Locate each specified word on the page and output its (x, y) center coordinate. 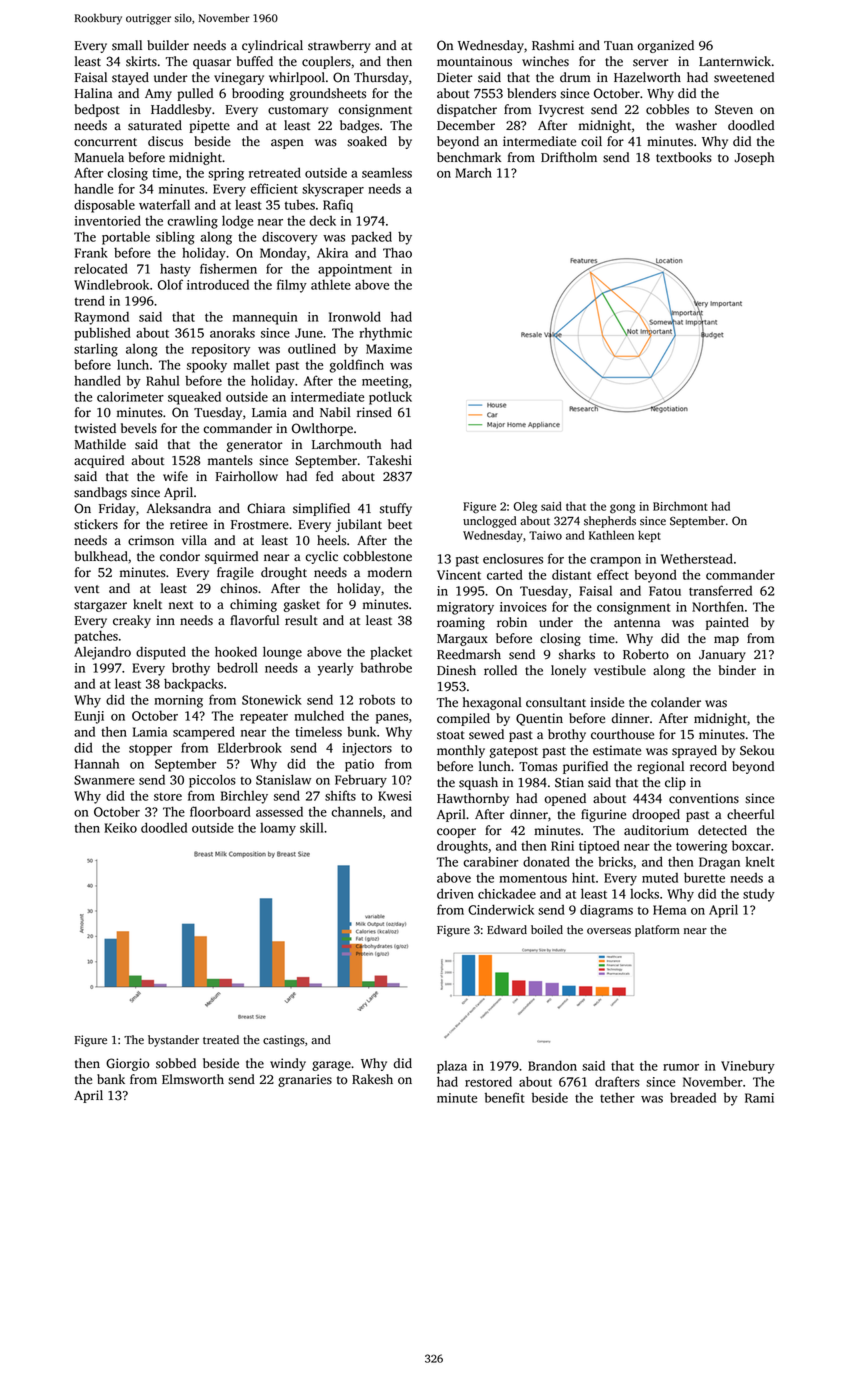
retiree (189, 524)
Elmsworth (193, 1079)
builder (168, 45)
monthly (461, 751)
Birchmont (680, 506)
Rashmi (553, 45)
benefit (505, 1097)
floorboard (220, 811)
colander (676, 702)
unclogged (490, 522)
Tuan (618, 46)
